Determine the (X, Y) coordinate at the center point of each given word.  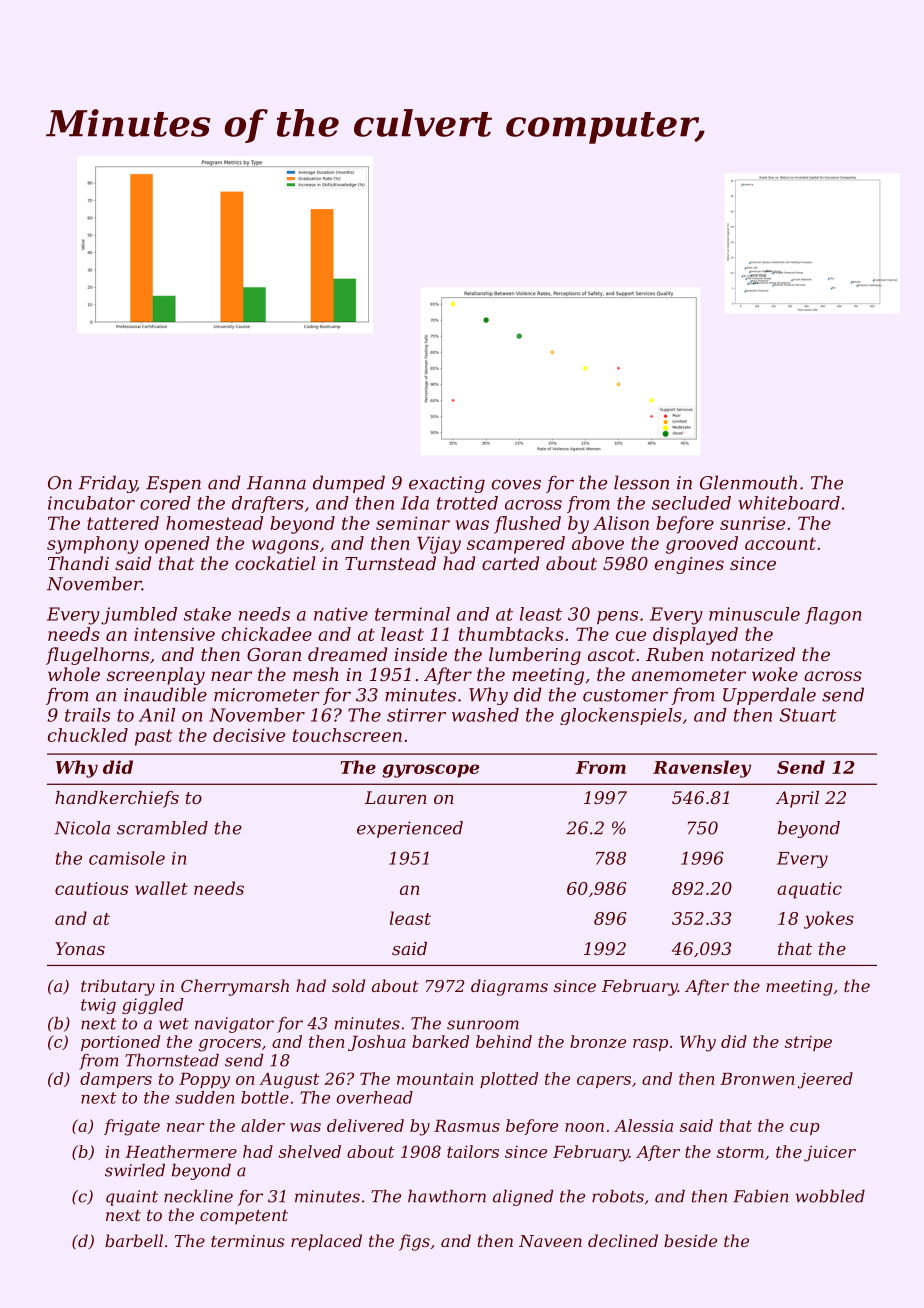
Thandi (78, 563)
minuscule (754, 614)
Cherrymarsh (235, 987)
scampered (516, 545)
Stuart (808, 715)
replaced (326, 1242)
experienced (410, 829)
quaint (132, 1198)
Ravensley (702, 769)
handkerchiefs (117, 799)
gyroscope (430, 771)
